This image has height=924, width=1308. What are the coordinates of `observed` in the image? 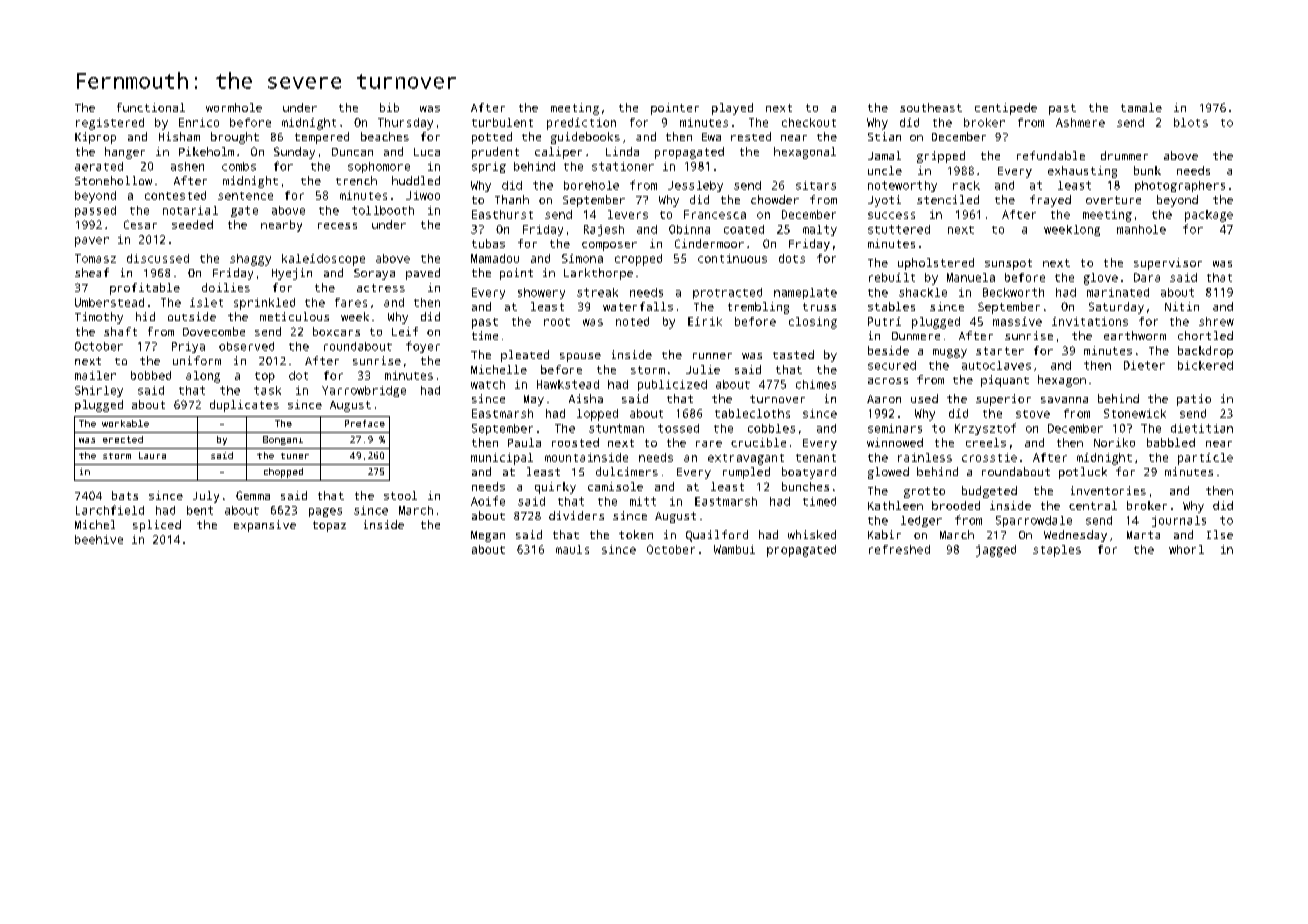 It's located at (246, 346).
